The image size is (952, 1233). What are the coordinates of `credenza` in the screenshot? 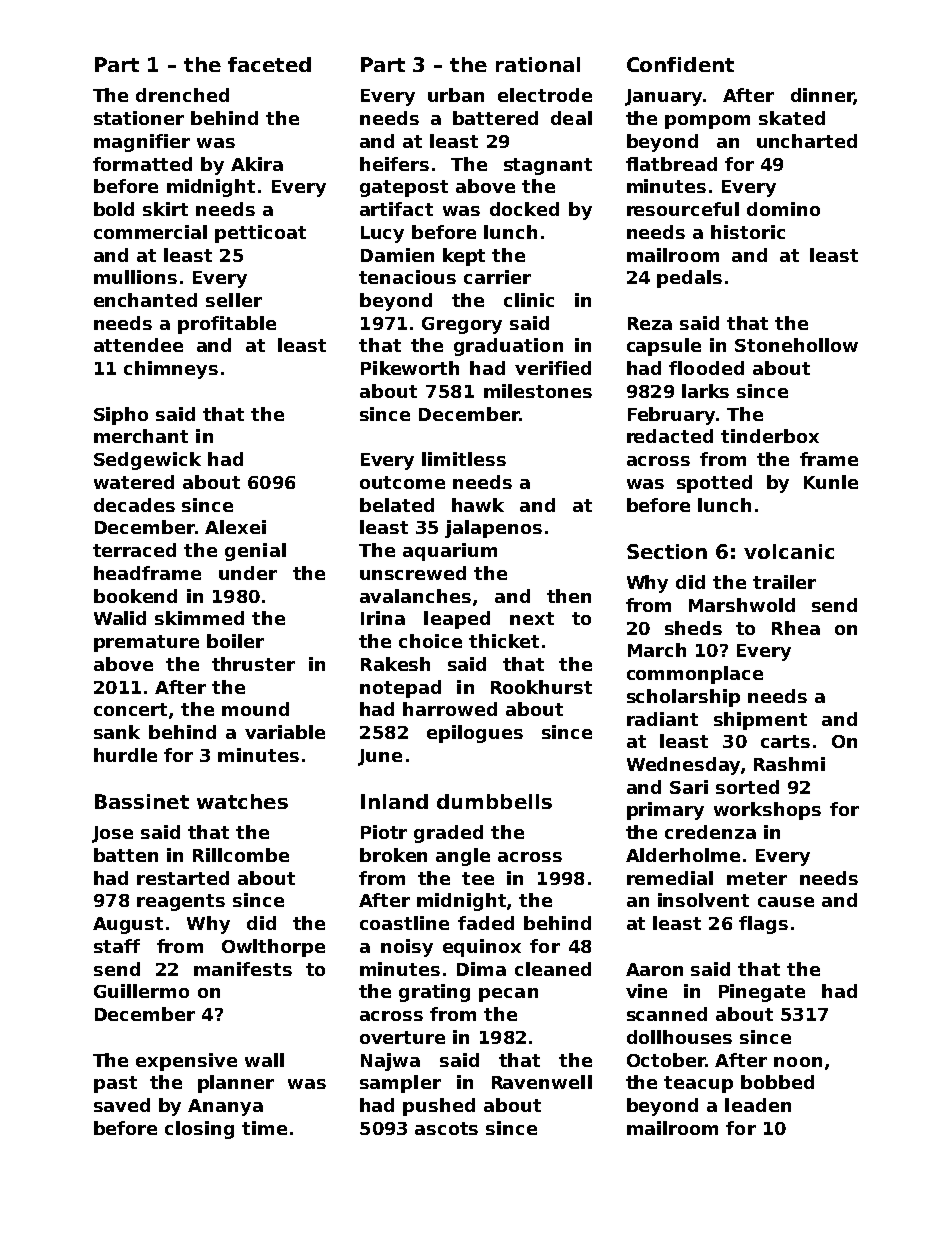 It's located at (710, 832).
